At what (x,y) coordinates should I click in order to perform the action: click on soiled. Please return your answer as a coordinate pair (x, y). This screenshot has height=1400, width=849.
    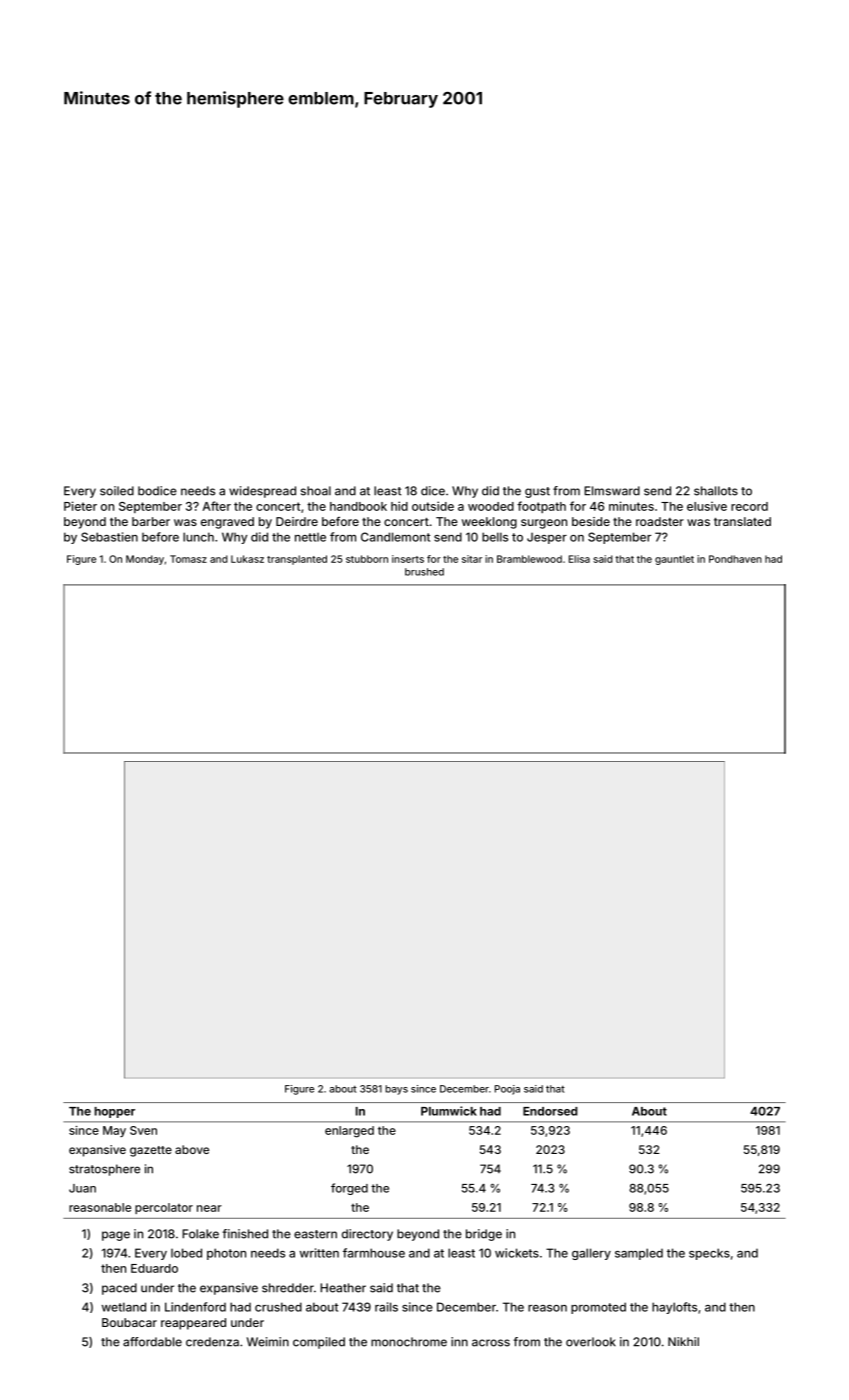
    Looking at the image, I should click on (117, 491).
